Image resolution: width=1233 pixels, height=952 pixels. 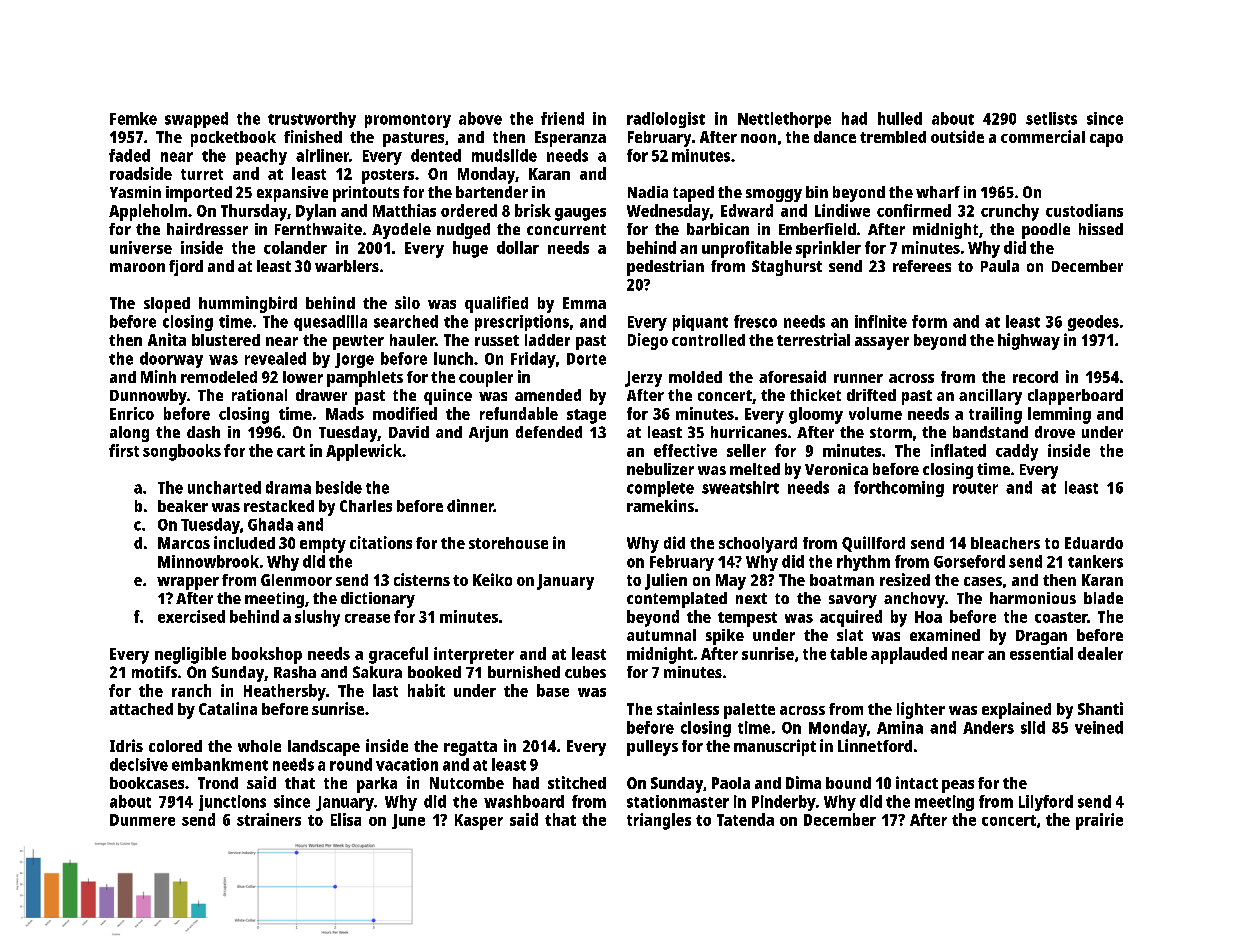 I want to click on taped, so click(x=693, y=194).
